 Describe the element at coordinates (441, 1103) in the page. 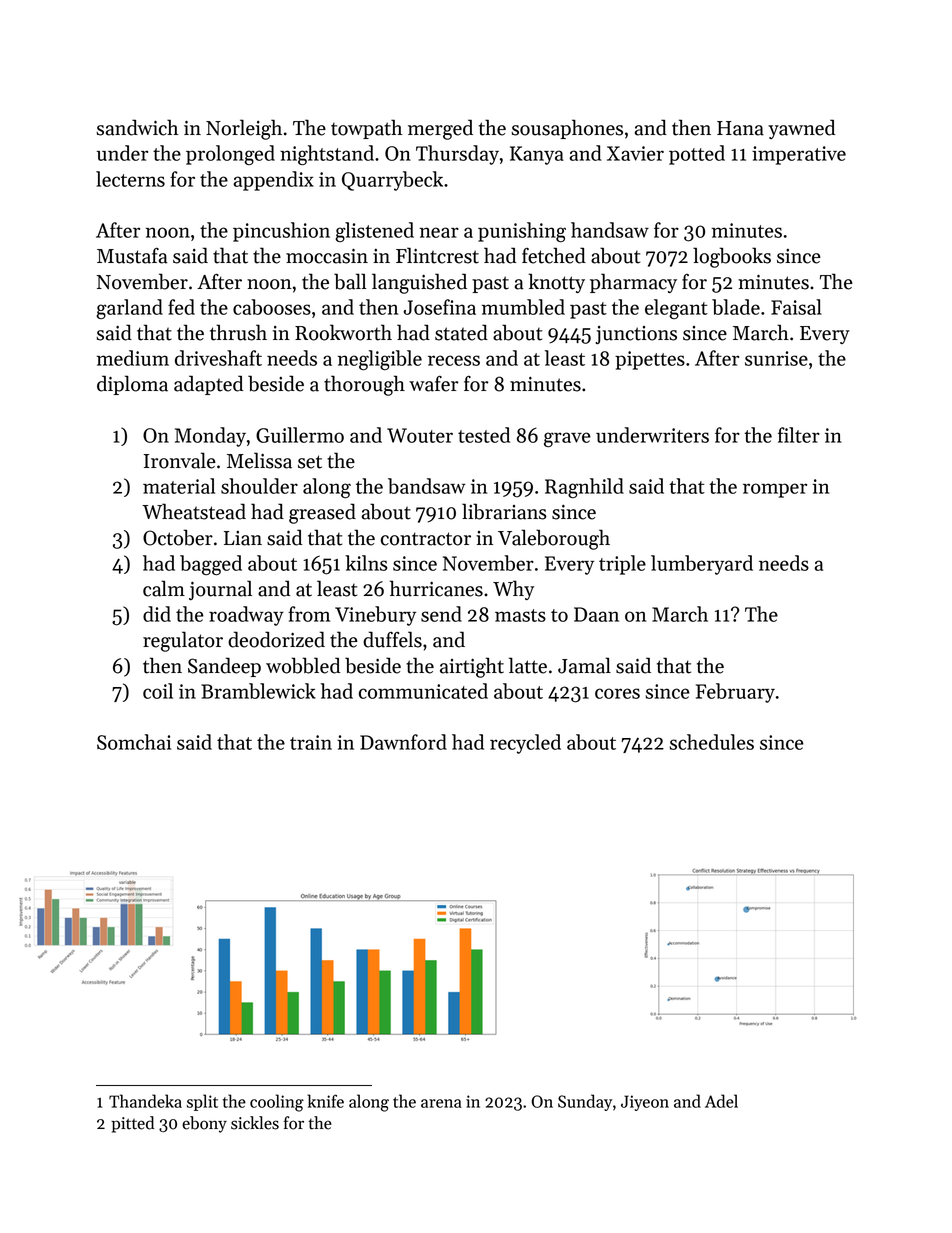

I see `arena` at that location.
